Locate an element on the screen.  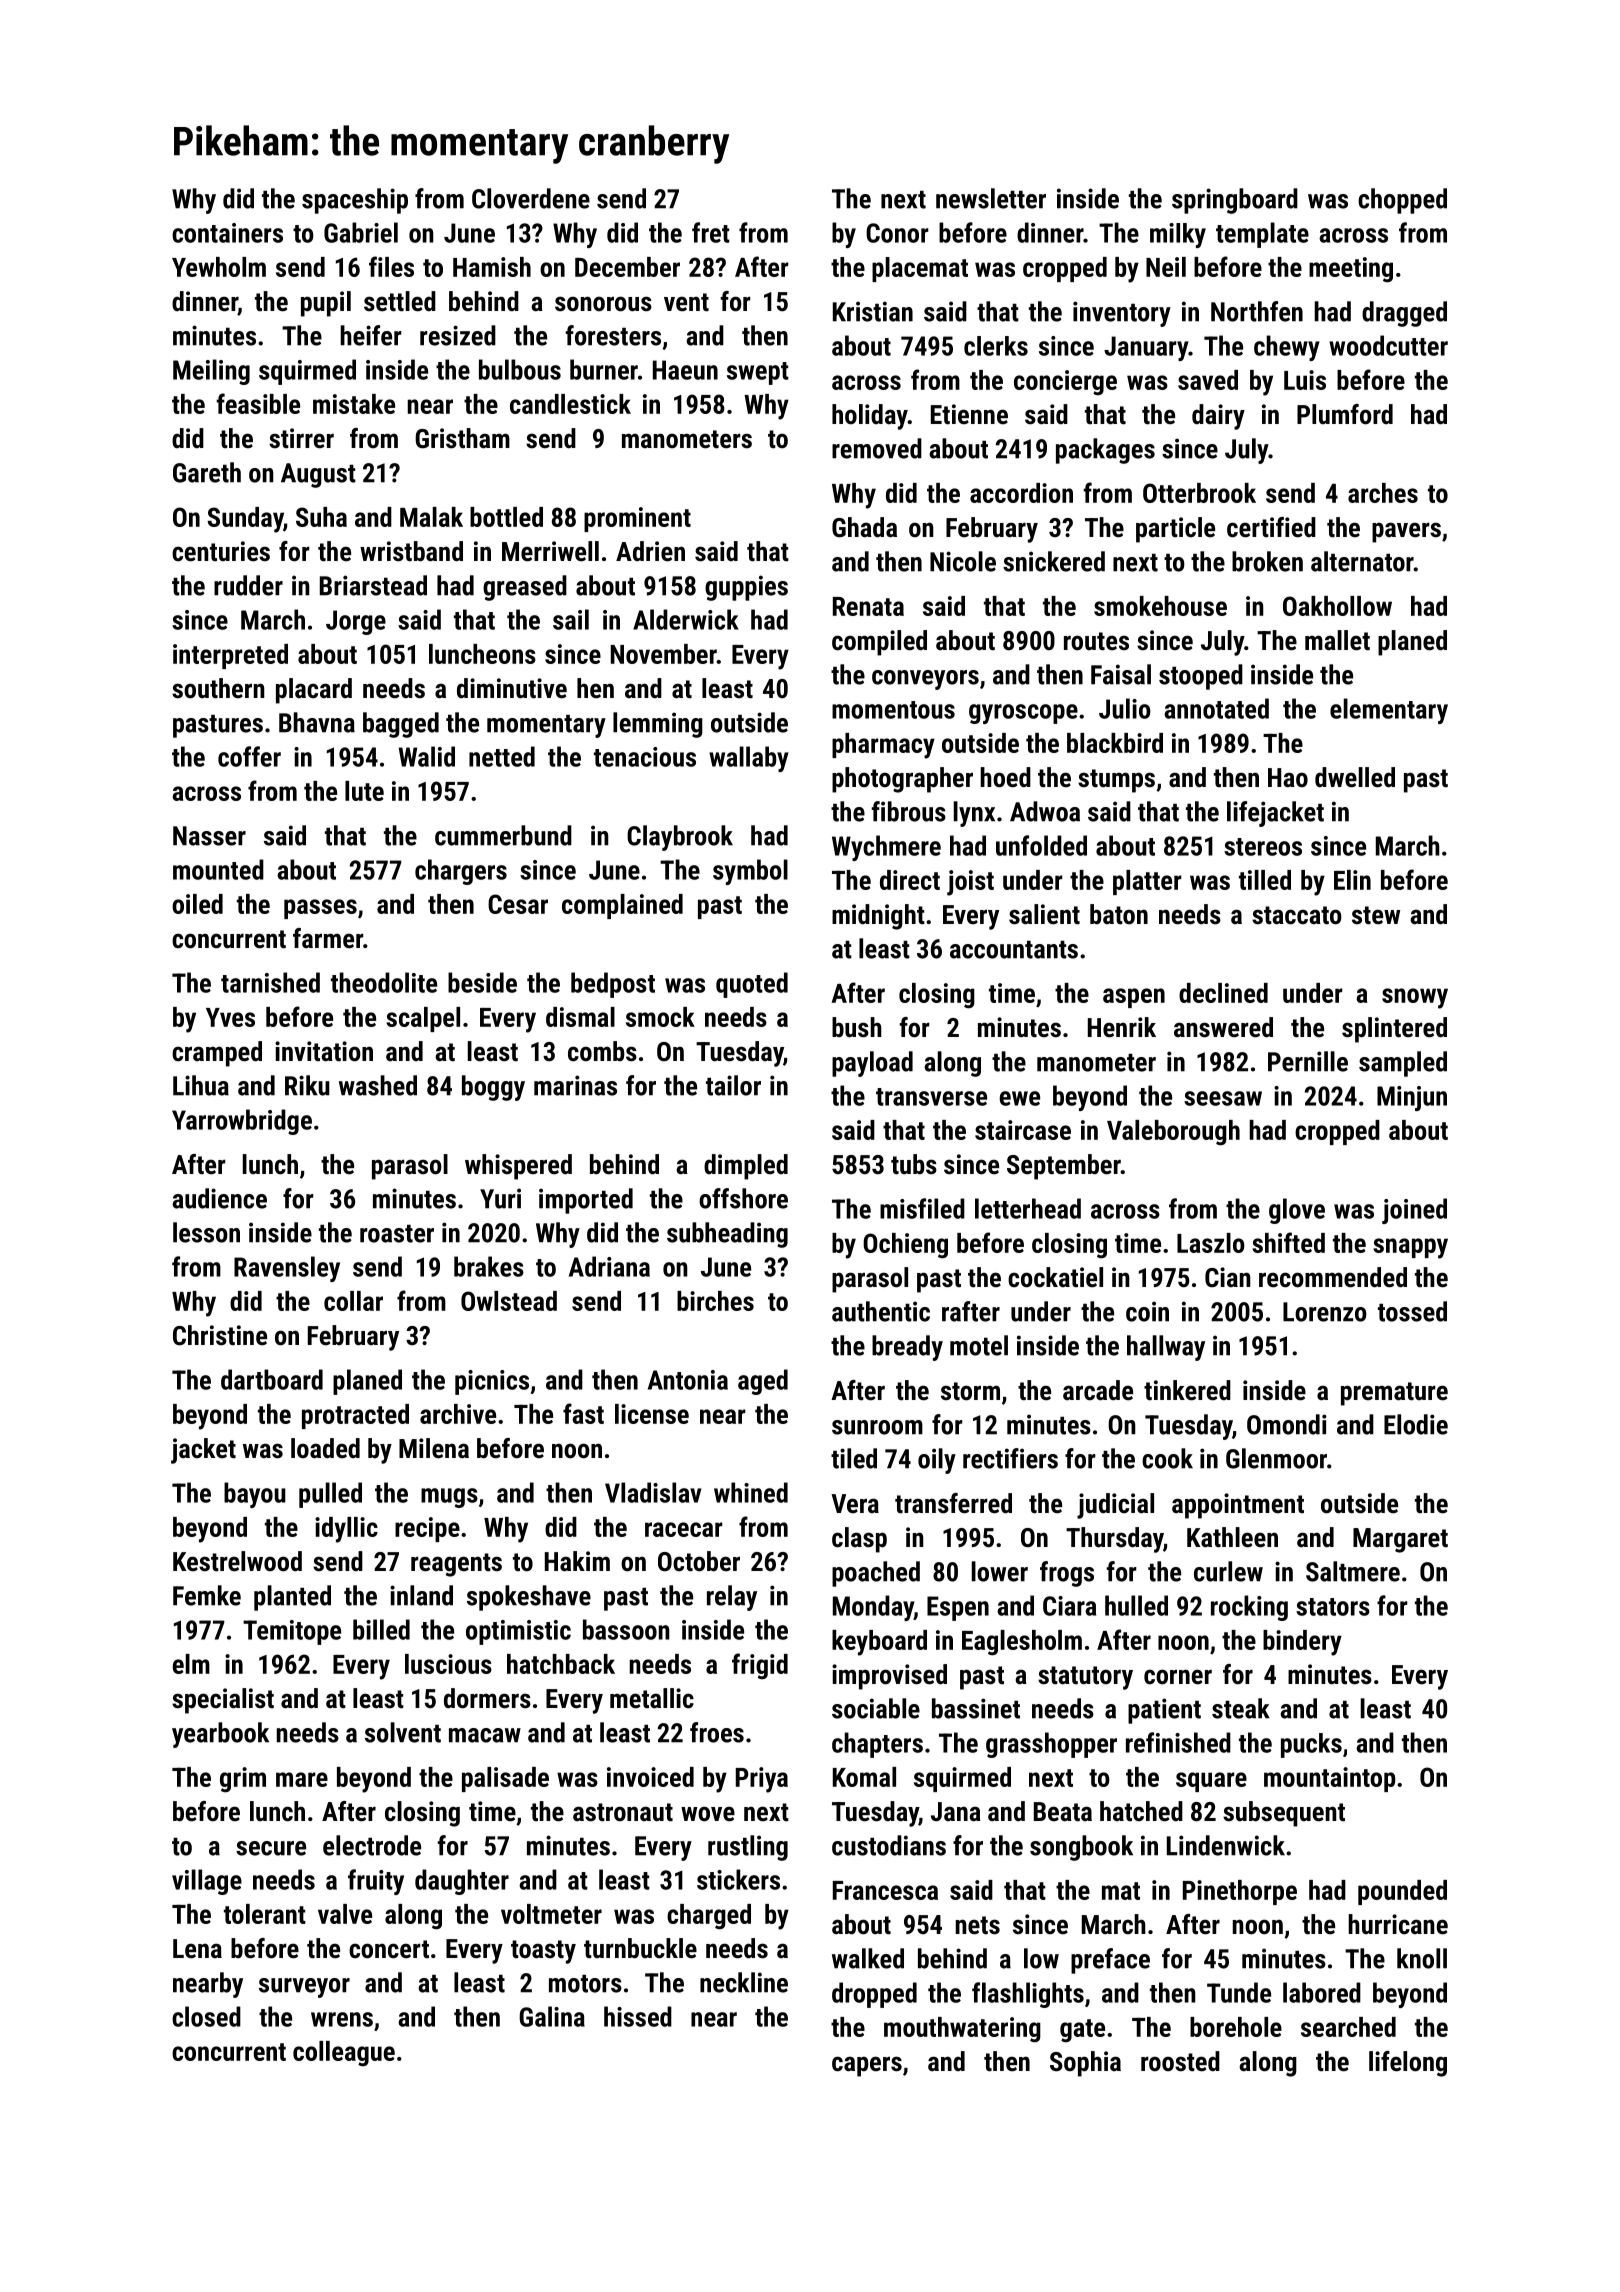
Lorenzo is located at coordinates (1325, 1312).
